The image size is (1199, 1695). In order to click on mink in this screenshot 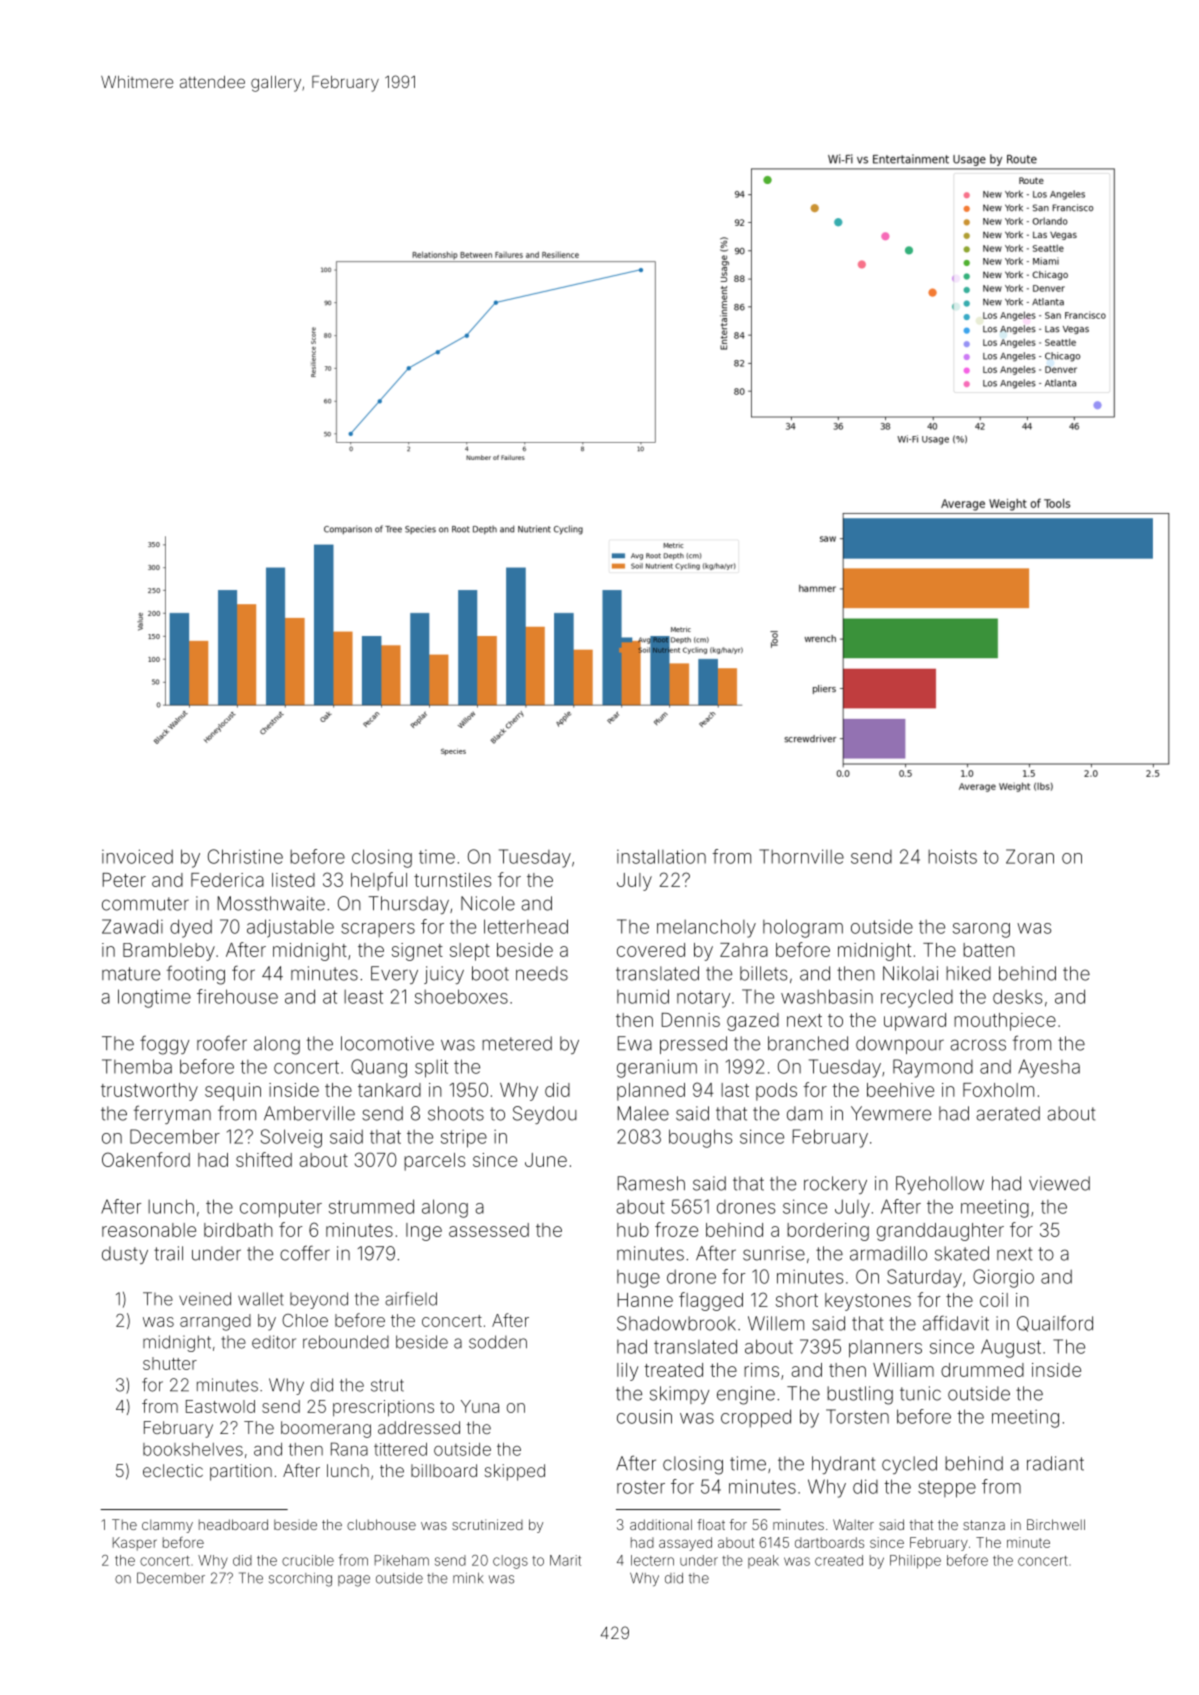, I will do `click(468, 1578)`.
